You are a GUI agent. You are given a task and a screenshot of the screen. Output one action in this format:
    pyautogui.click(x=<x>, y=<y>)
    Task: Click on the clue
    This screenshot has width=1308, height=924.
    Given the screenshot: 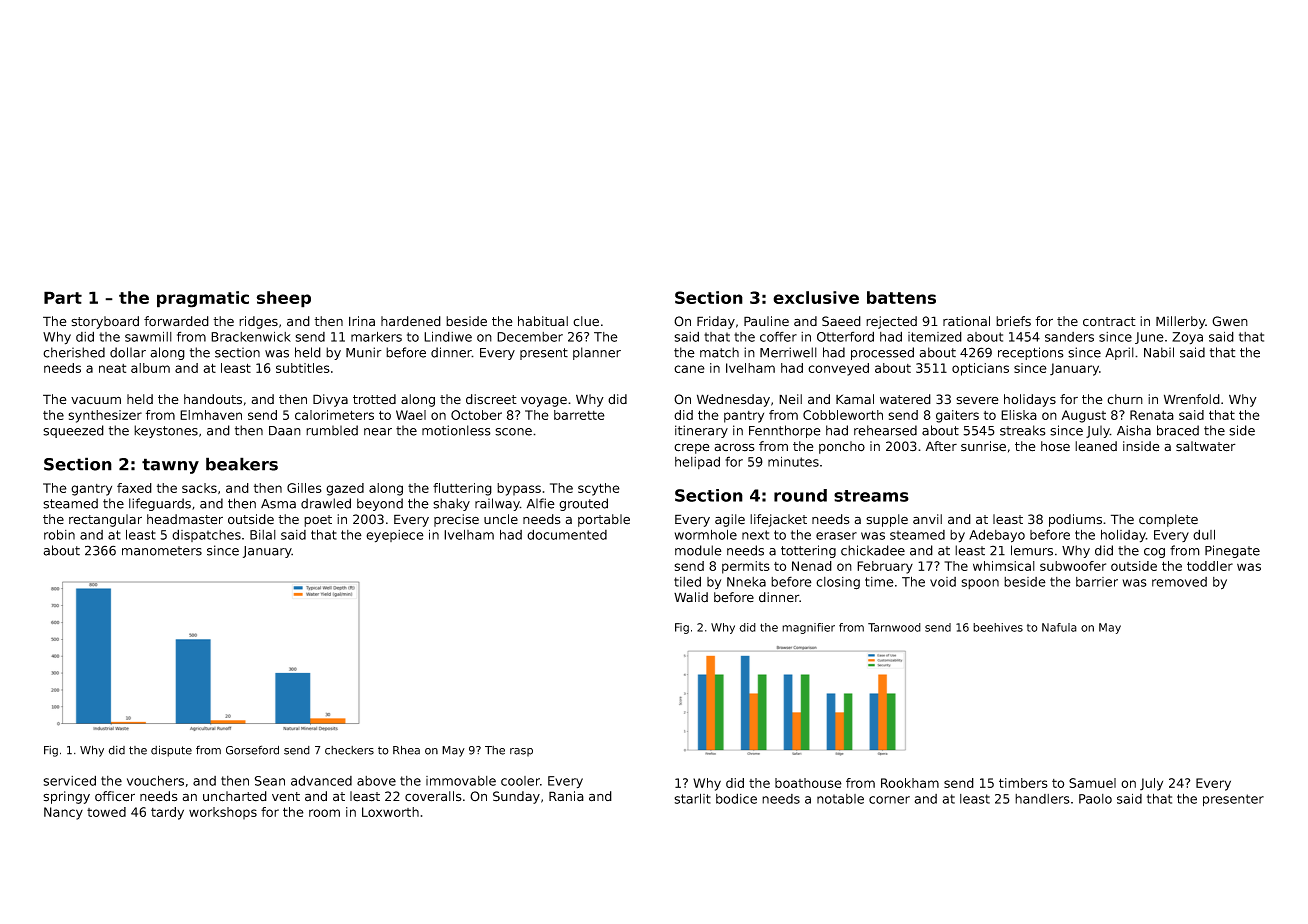 What is the action you would take?
    pyautogui.click(x=586, y=321)
